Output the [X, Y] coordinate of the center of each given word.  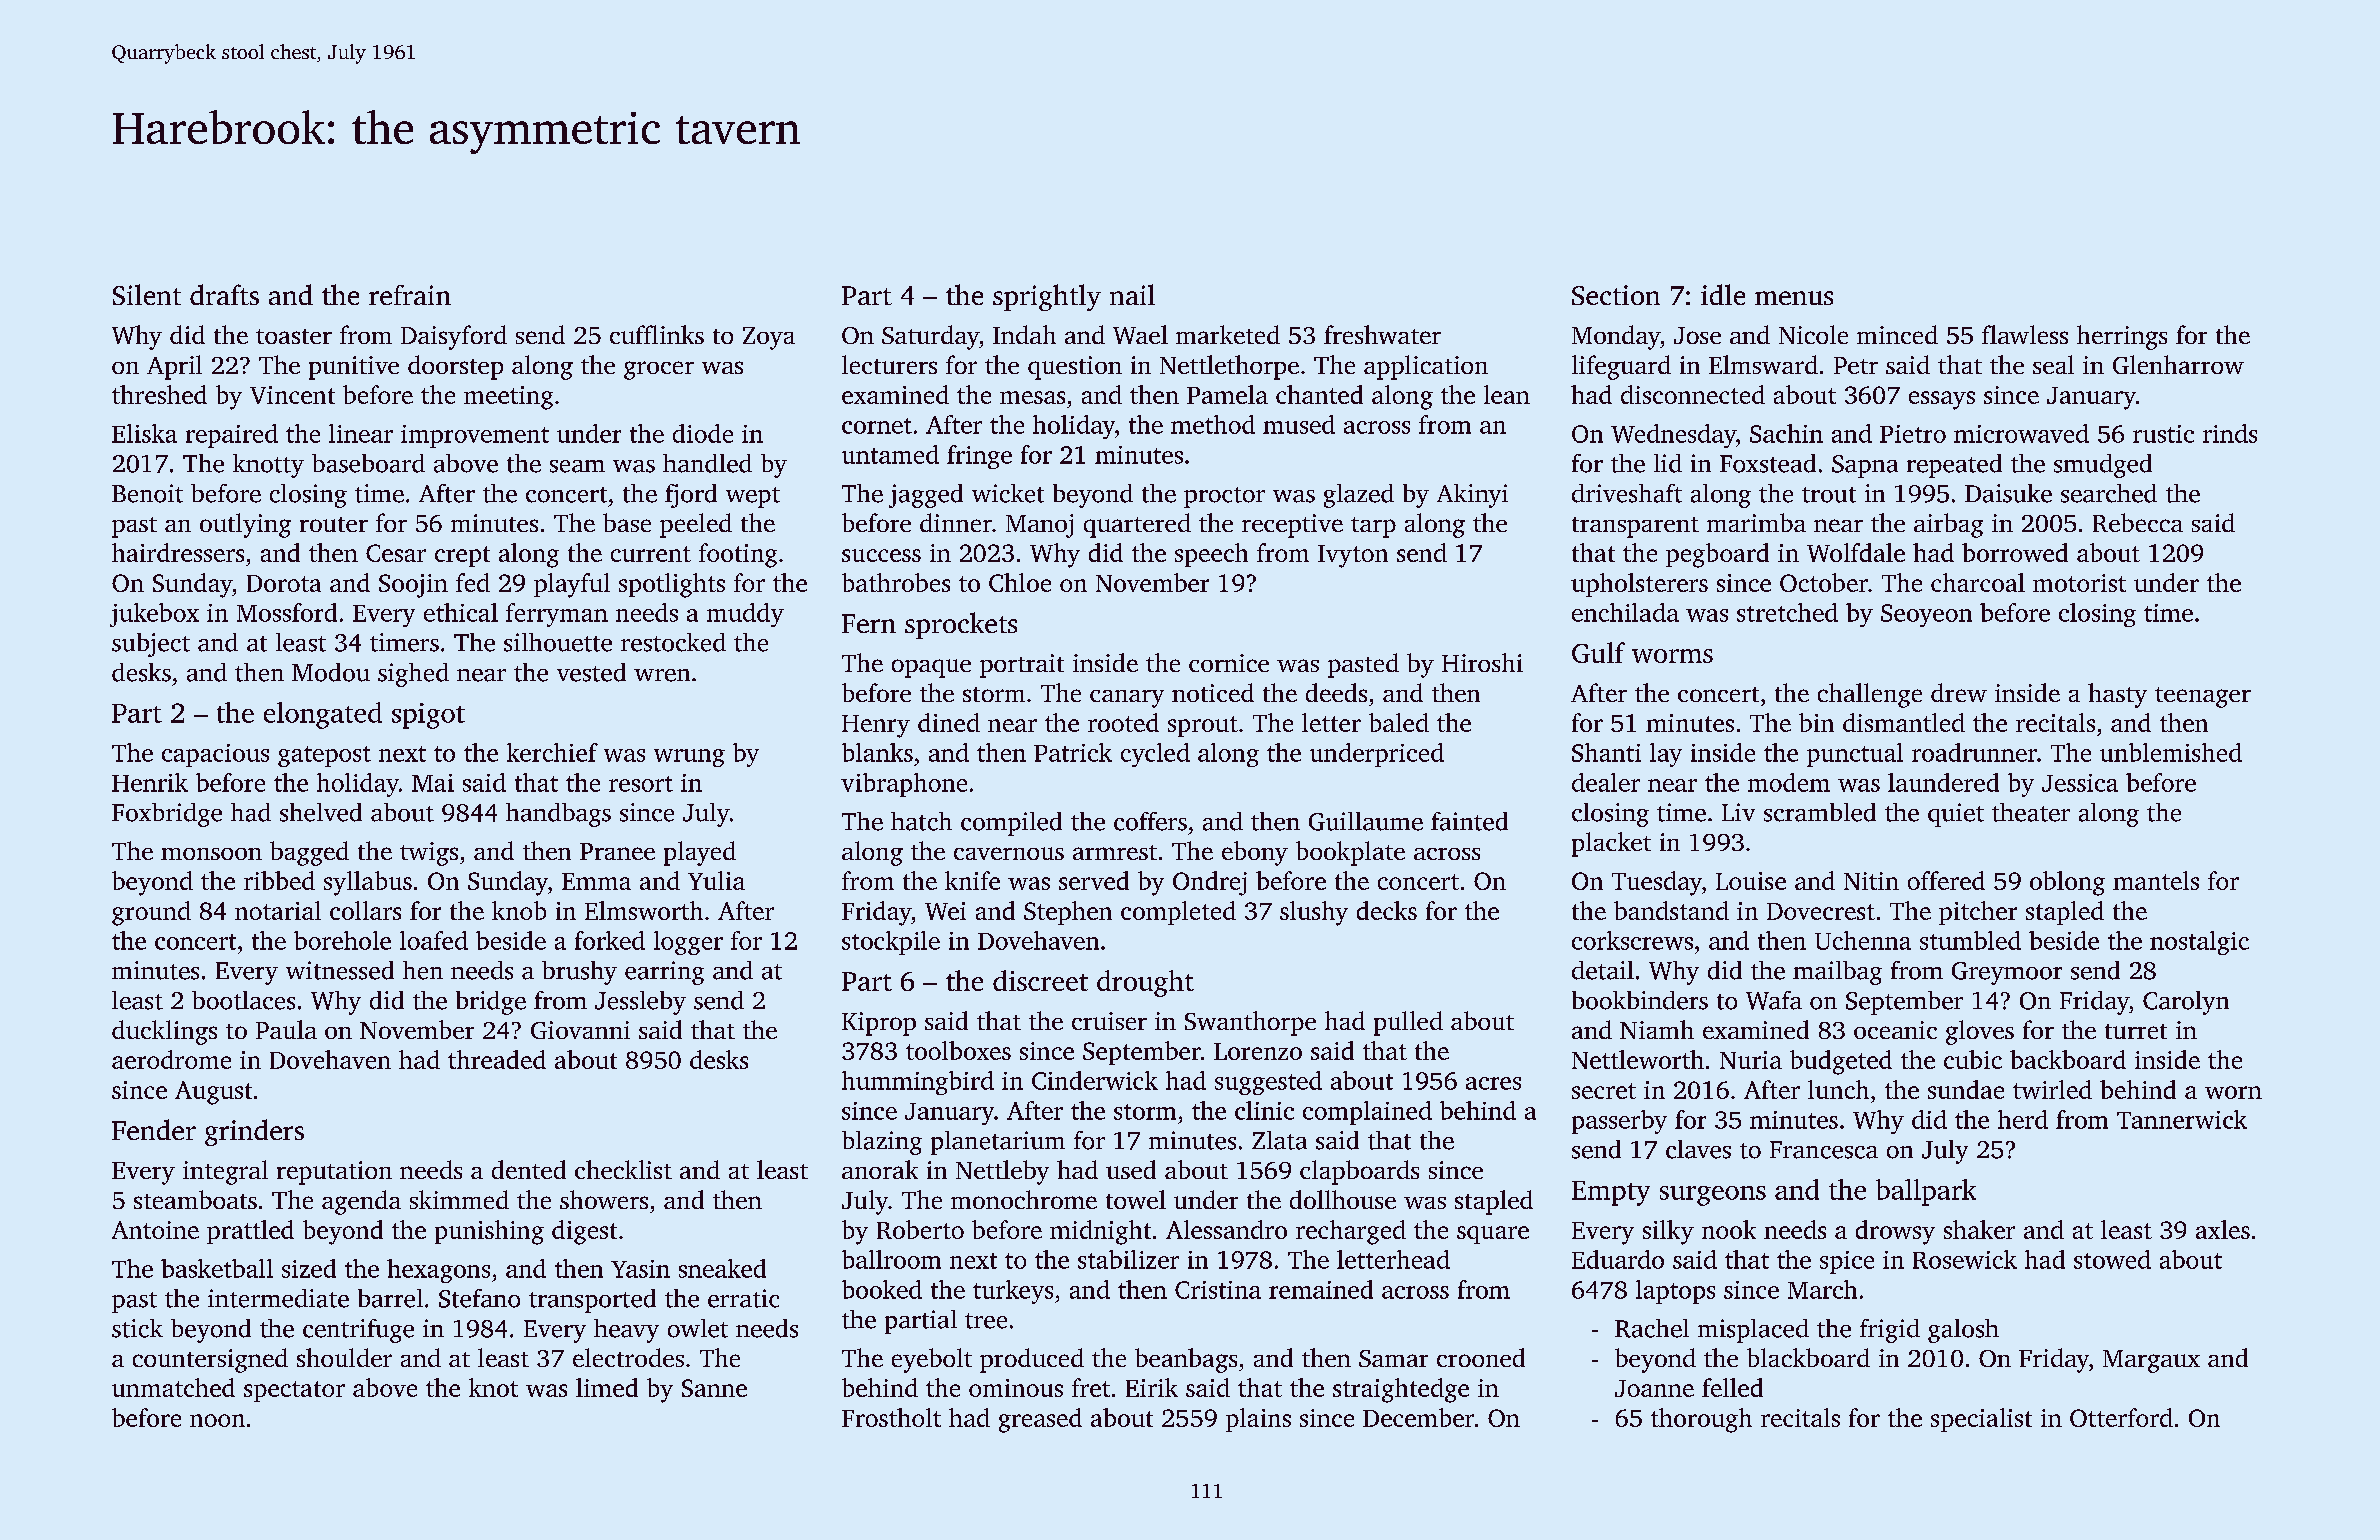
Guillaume [1366, 821]
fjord [691, 496]
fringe [979, 457]
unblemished [2171, 752]
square [1493, 1235]
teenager [2203, 697]
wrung [689, 758]
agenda [361, 1202]
